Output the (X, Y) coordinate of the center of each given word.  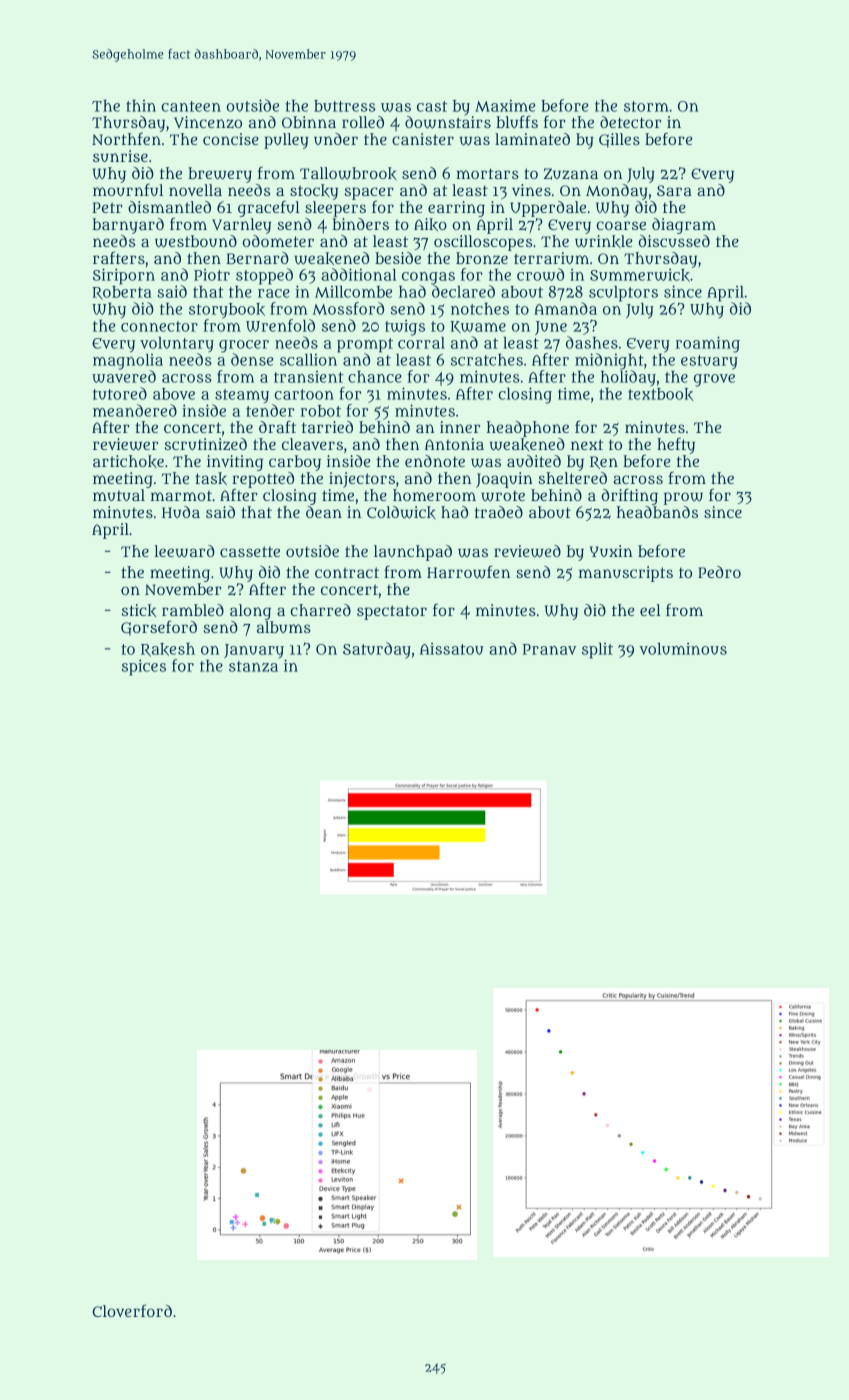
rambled (193, 610)
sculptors (623, 294)
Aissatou (452, 648)
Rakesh (168, 650)
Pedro (719, 572)
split (597, 651)
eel (650, 610)
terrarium (551, 258)
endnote (435, 461)
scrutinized (205, 444)
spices (144, 667)
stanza (253, 666)
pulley (286, 141)
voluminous (683, 648)
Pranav (549, 649)
